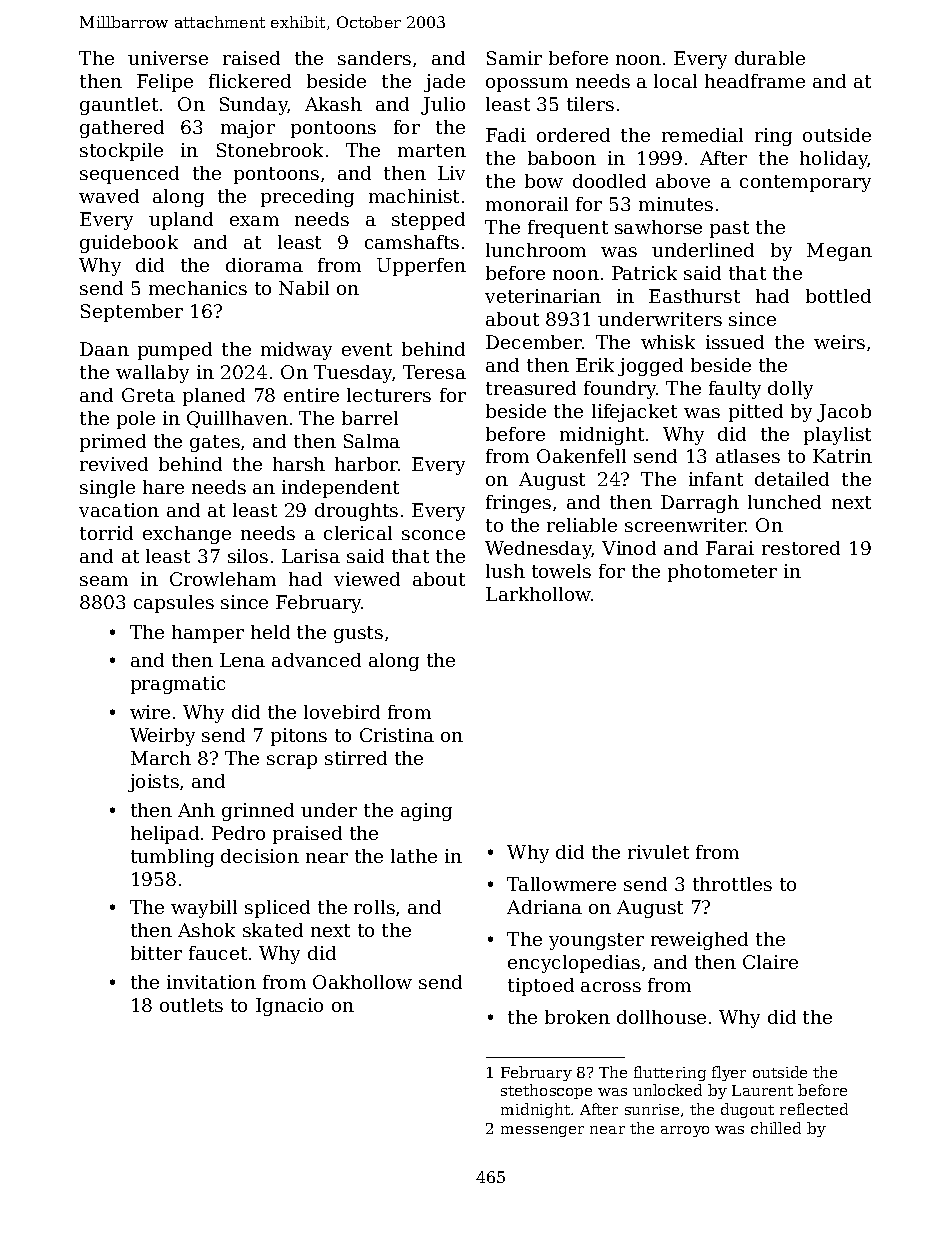 The width and height of the image is (952, 1233). I want to click on viewed, so click(367, 579).
